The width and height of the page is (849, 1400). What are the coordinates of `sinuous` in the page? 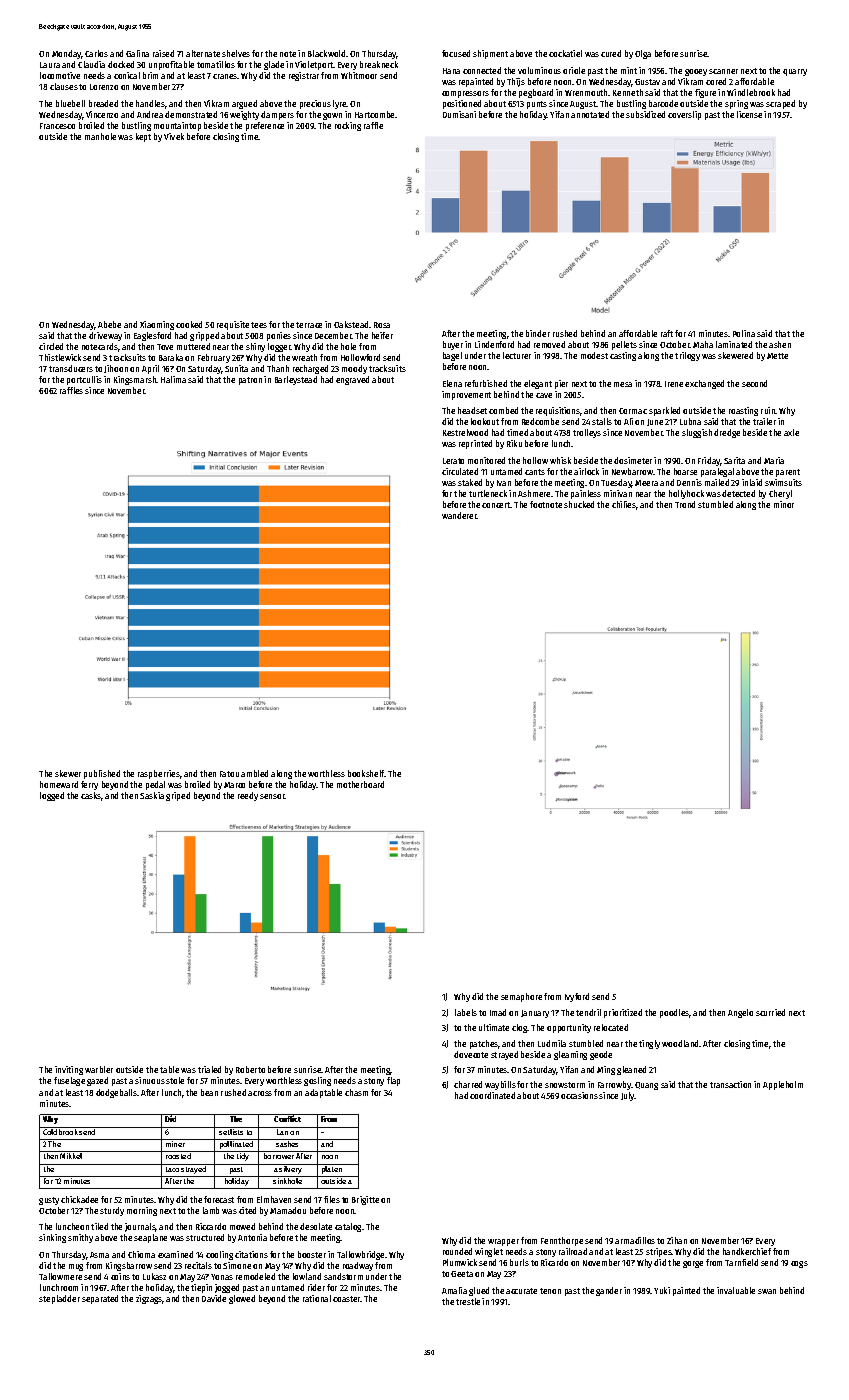 It's located at (150, 1080).
